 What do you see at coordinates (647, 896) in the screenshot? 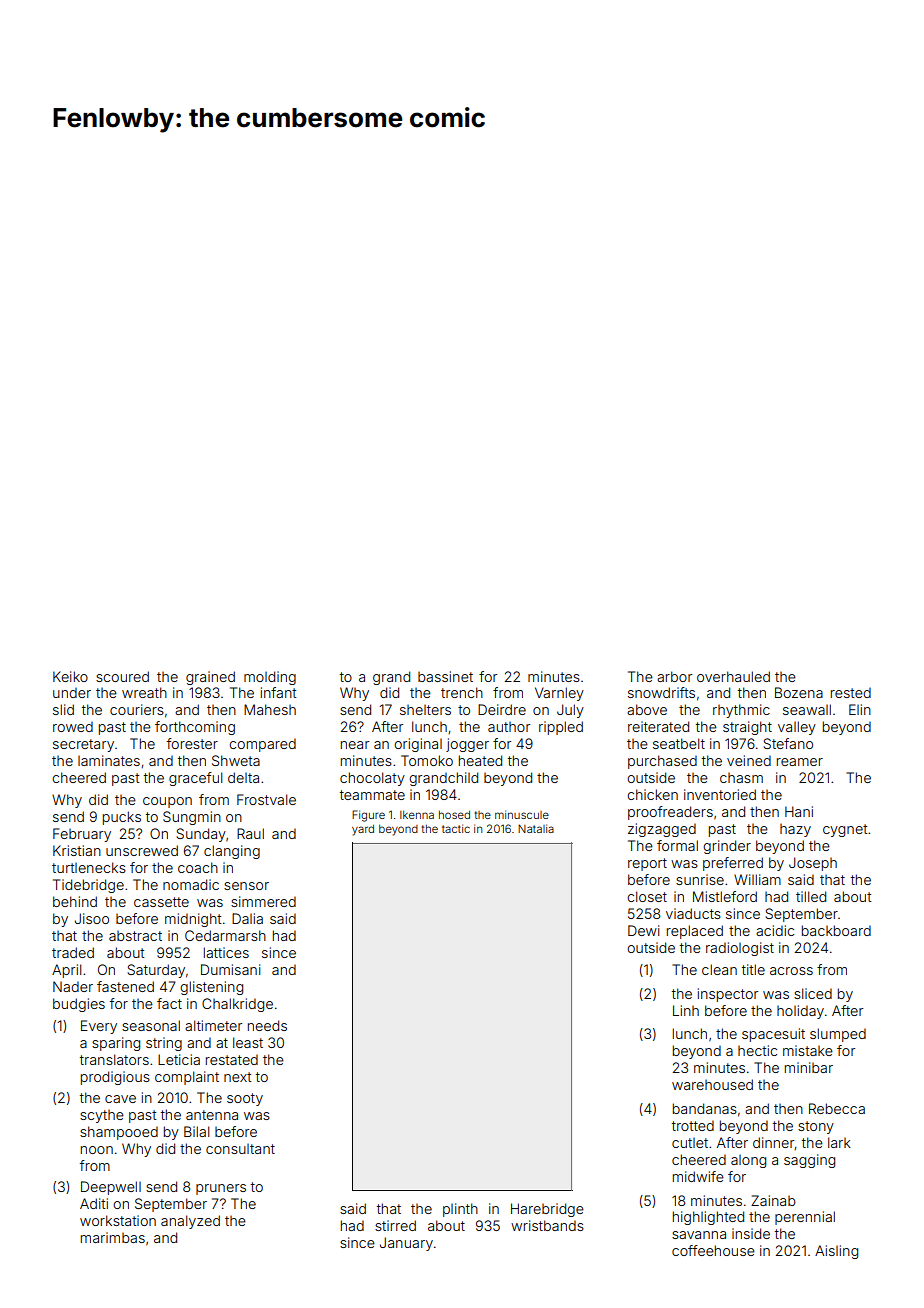
I see `closet` at bounding box center [647, 896].
